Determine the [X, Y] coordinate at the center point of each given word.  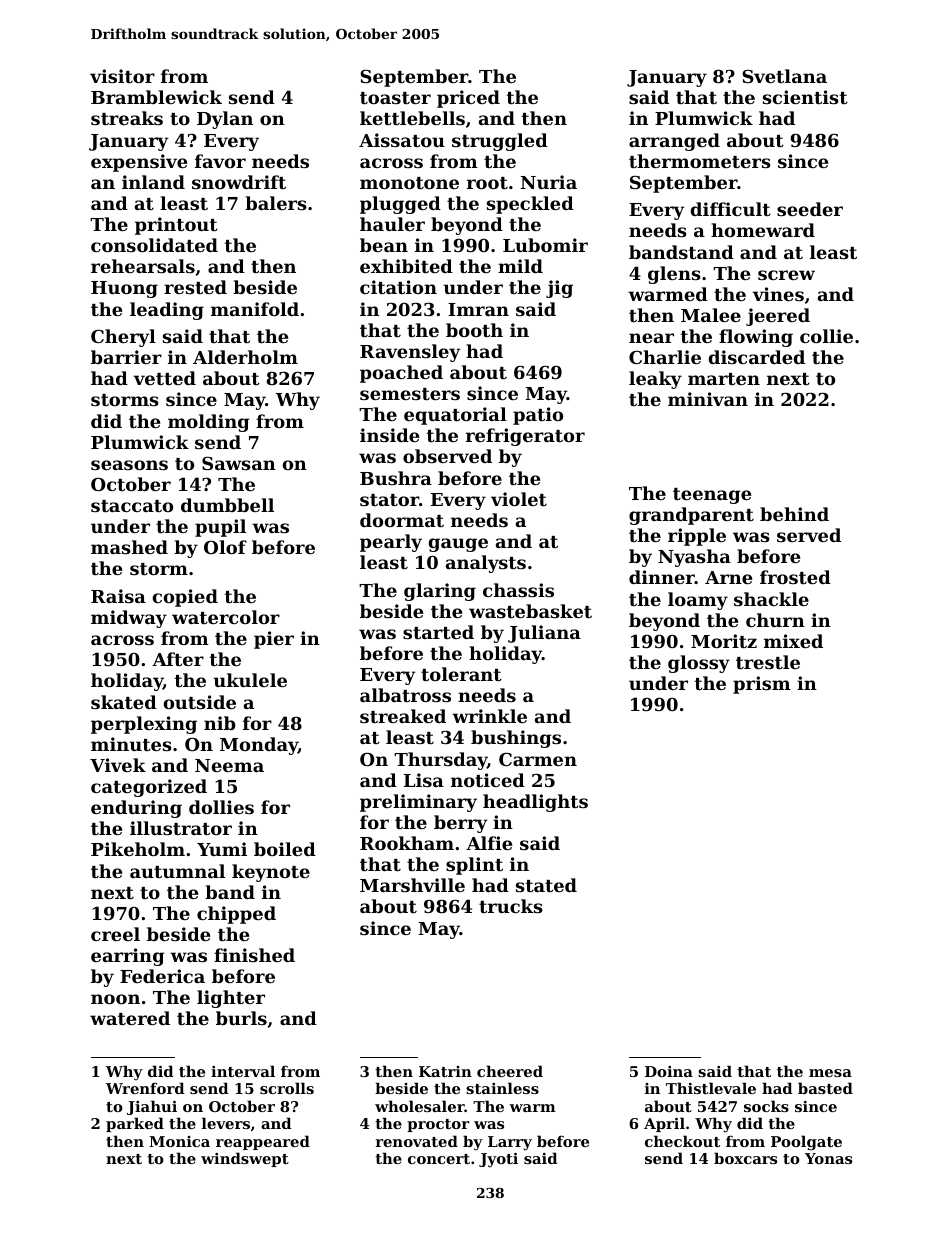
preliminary [418, 803]
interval [243, 1071]
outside [200, 702]
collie [826, 336]
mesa [830, 1073]
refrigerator [525, 437]
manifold [255, 309]
